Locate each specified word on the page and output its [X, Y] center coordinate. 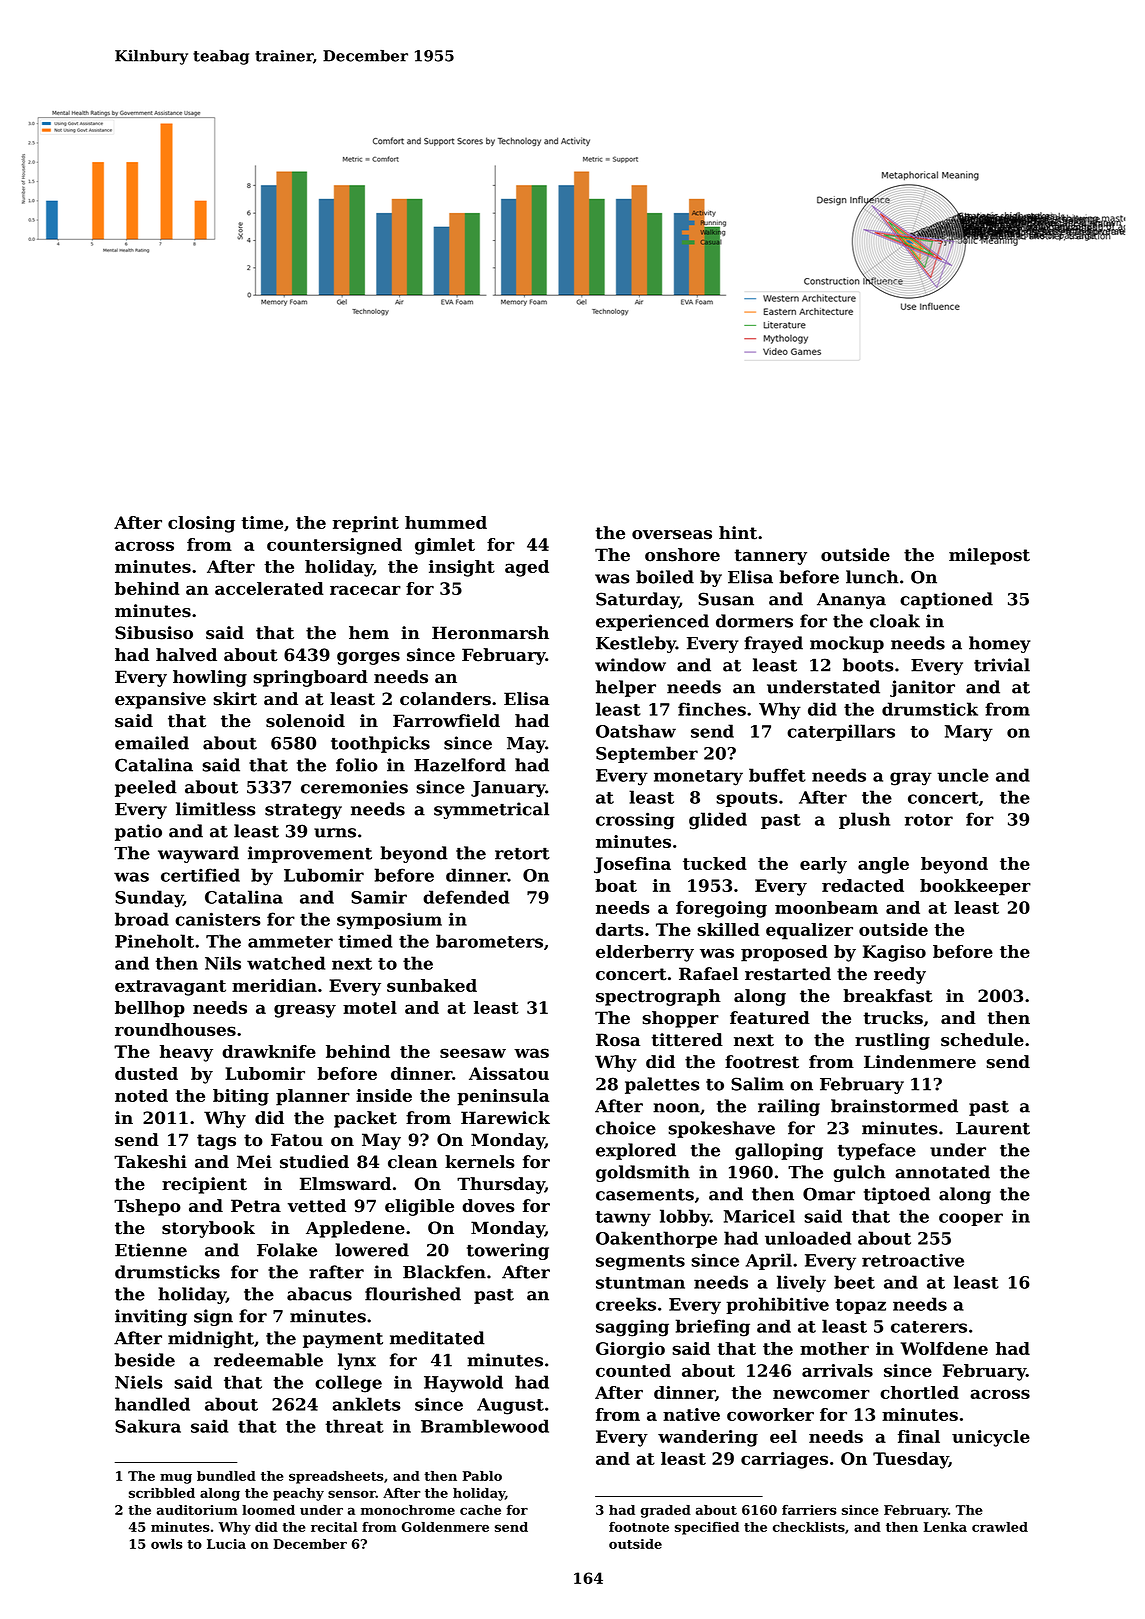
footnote [639, 1527]
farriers [809, 1510]
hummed [446, 522]
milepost [989, 556]
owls [167, 1544]
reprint [366, 524]
